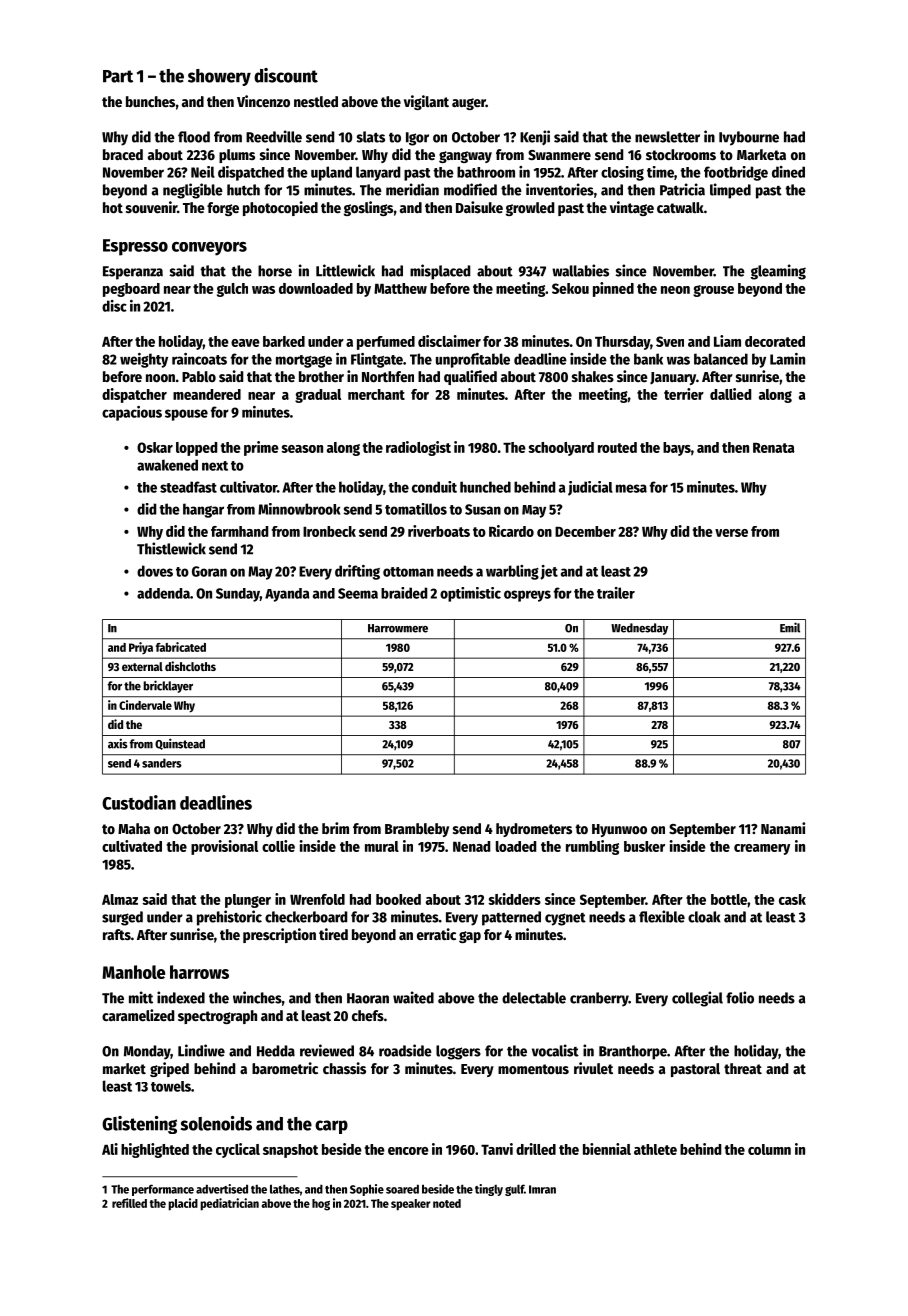 The height and width of the image is (1316, 908). Describe the element at coordinates (534, 998) in the image. I see `delectable` at that location.
